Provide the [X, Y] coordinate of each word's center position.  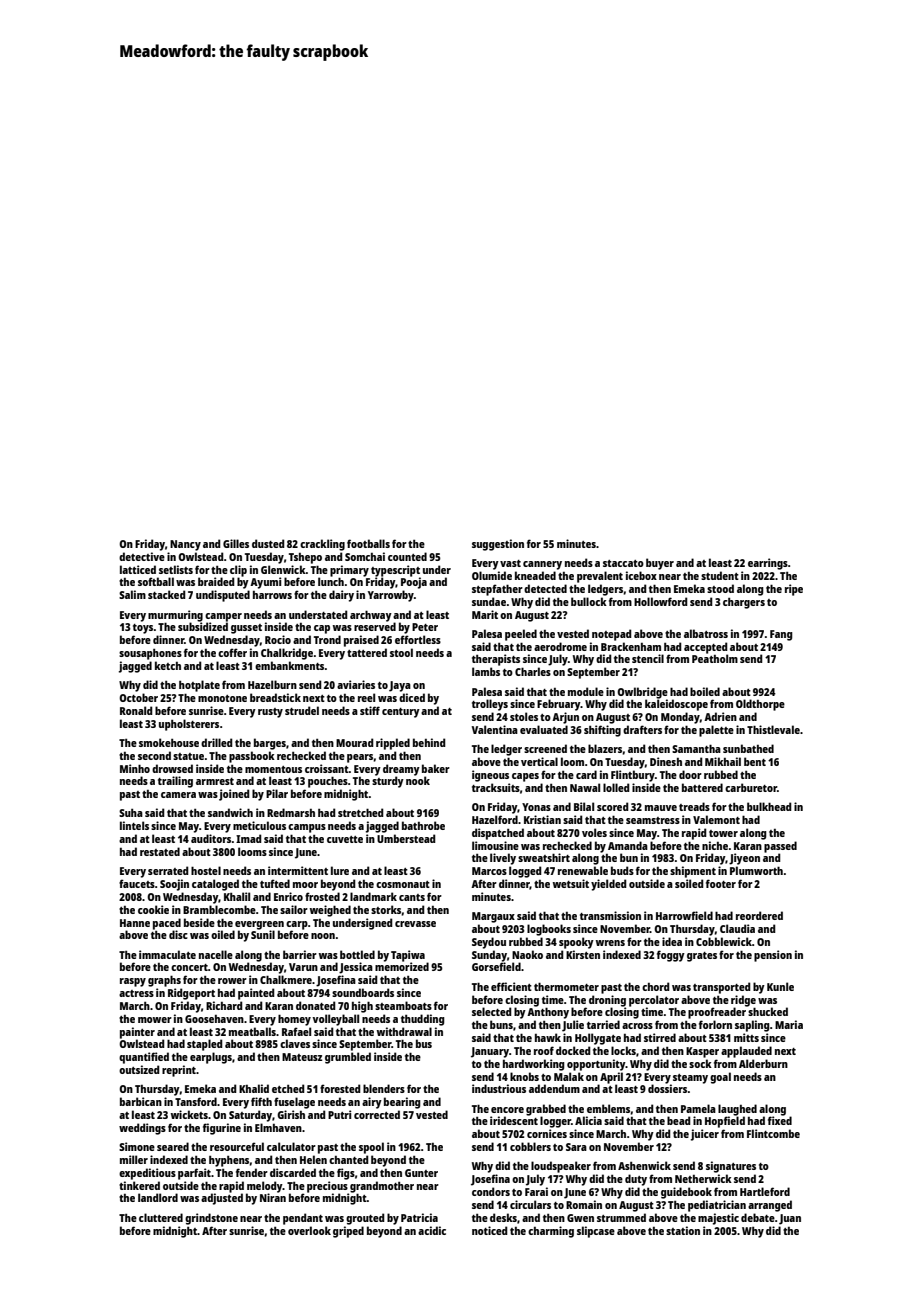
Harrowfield [684, 915]
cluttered [161, 1217]
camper [223, 617]
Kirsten [583, 954]
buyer [660, 564]
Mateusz [302, 1057]
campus [307, 828]
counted [407, 556]
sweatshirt [544, 857]
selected [492, 1011]
